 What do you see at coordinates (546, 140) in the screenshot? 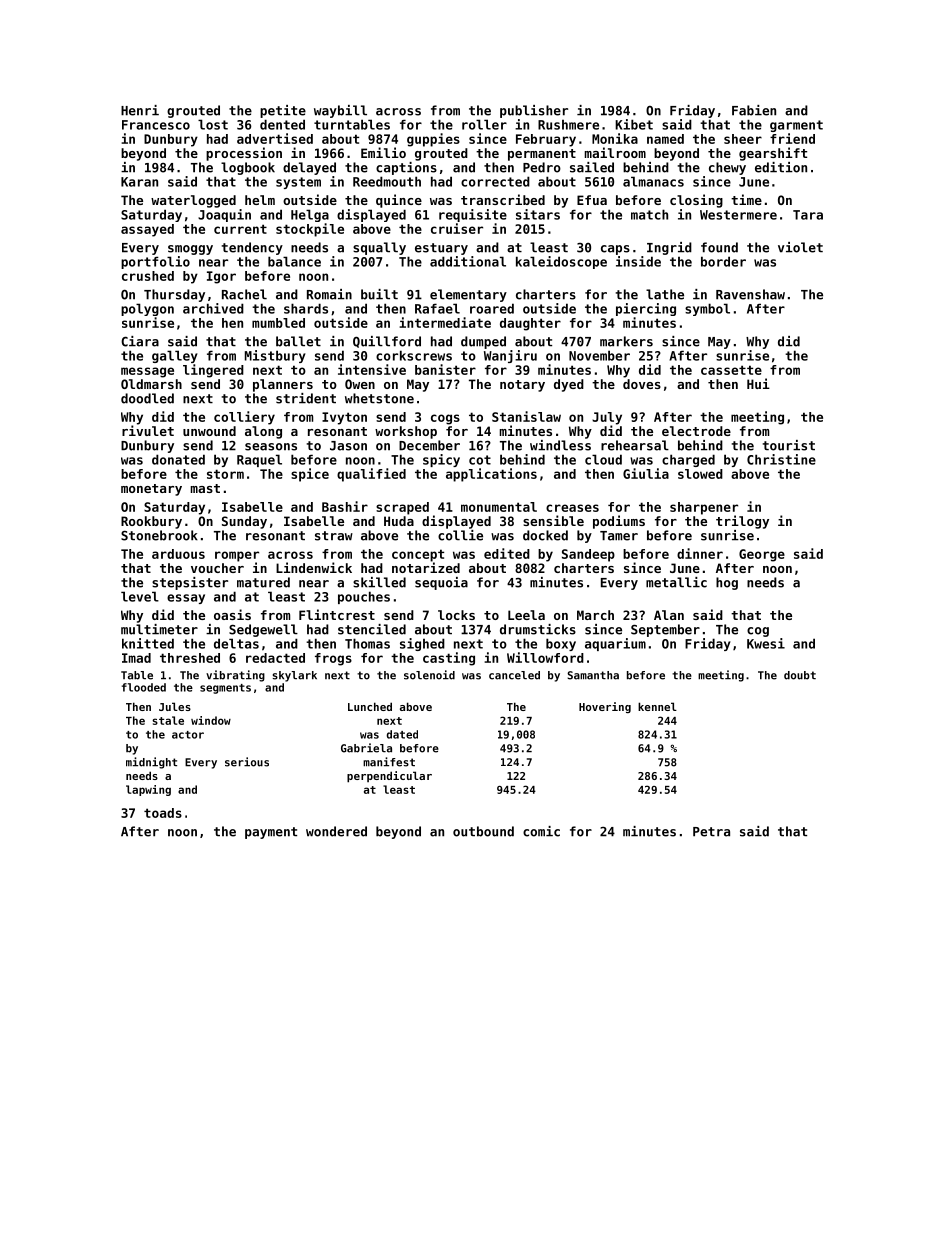
I see `February` at bounding box center [546, 140].
